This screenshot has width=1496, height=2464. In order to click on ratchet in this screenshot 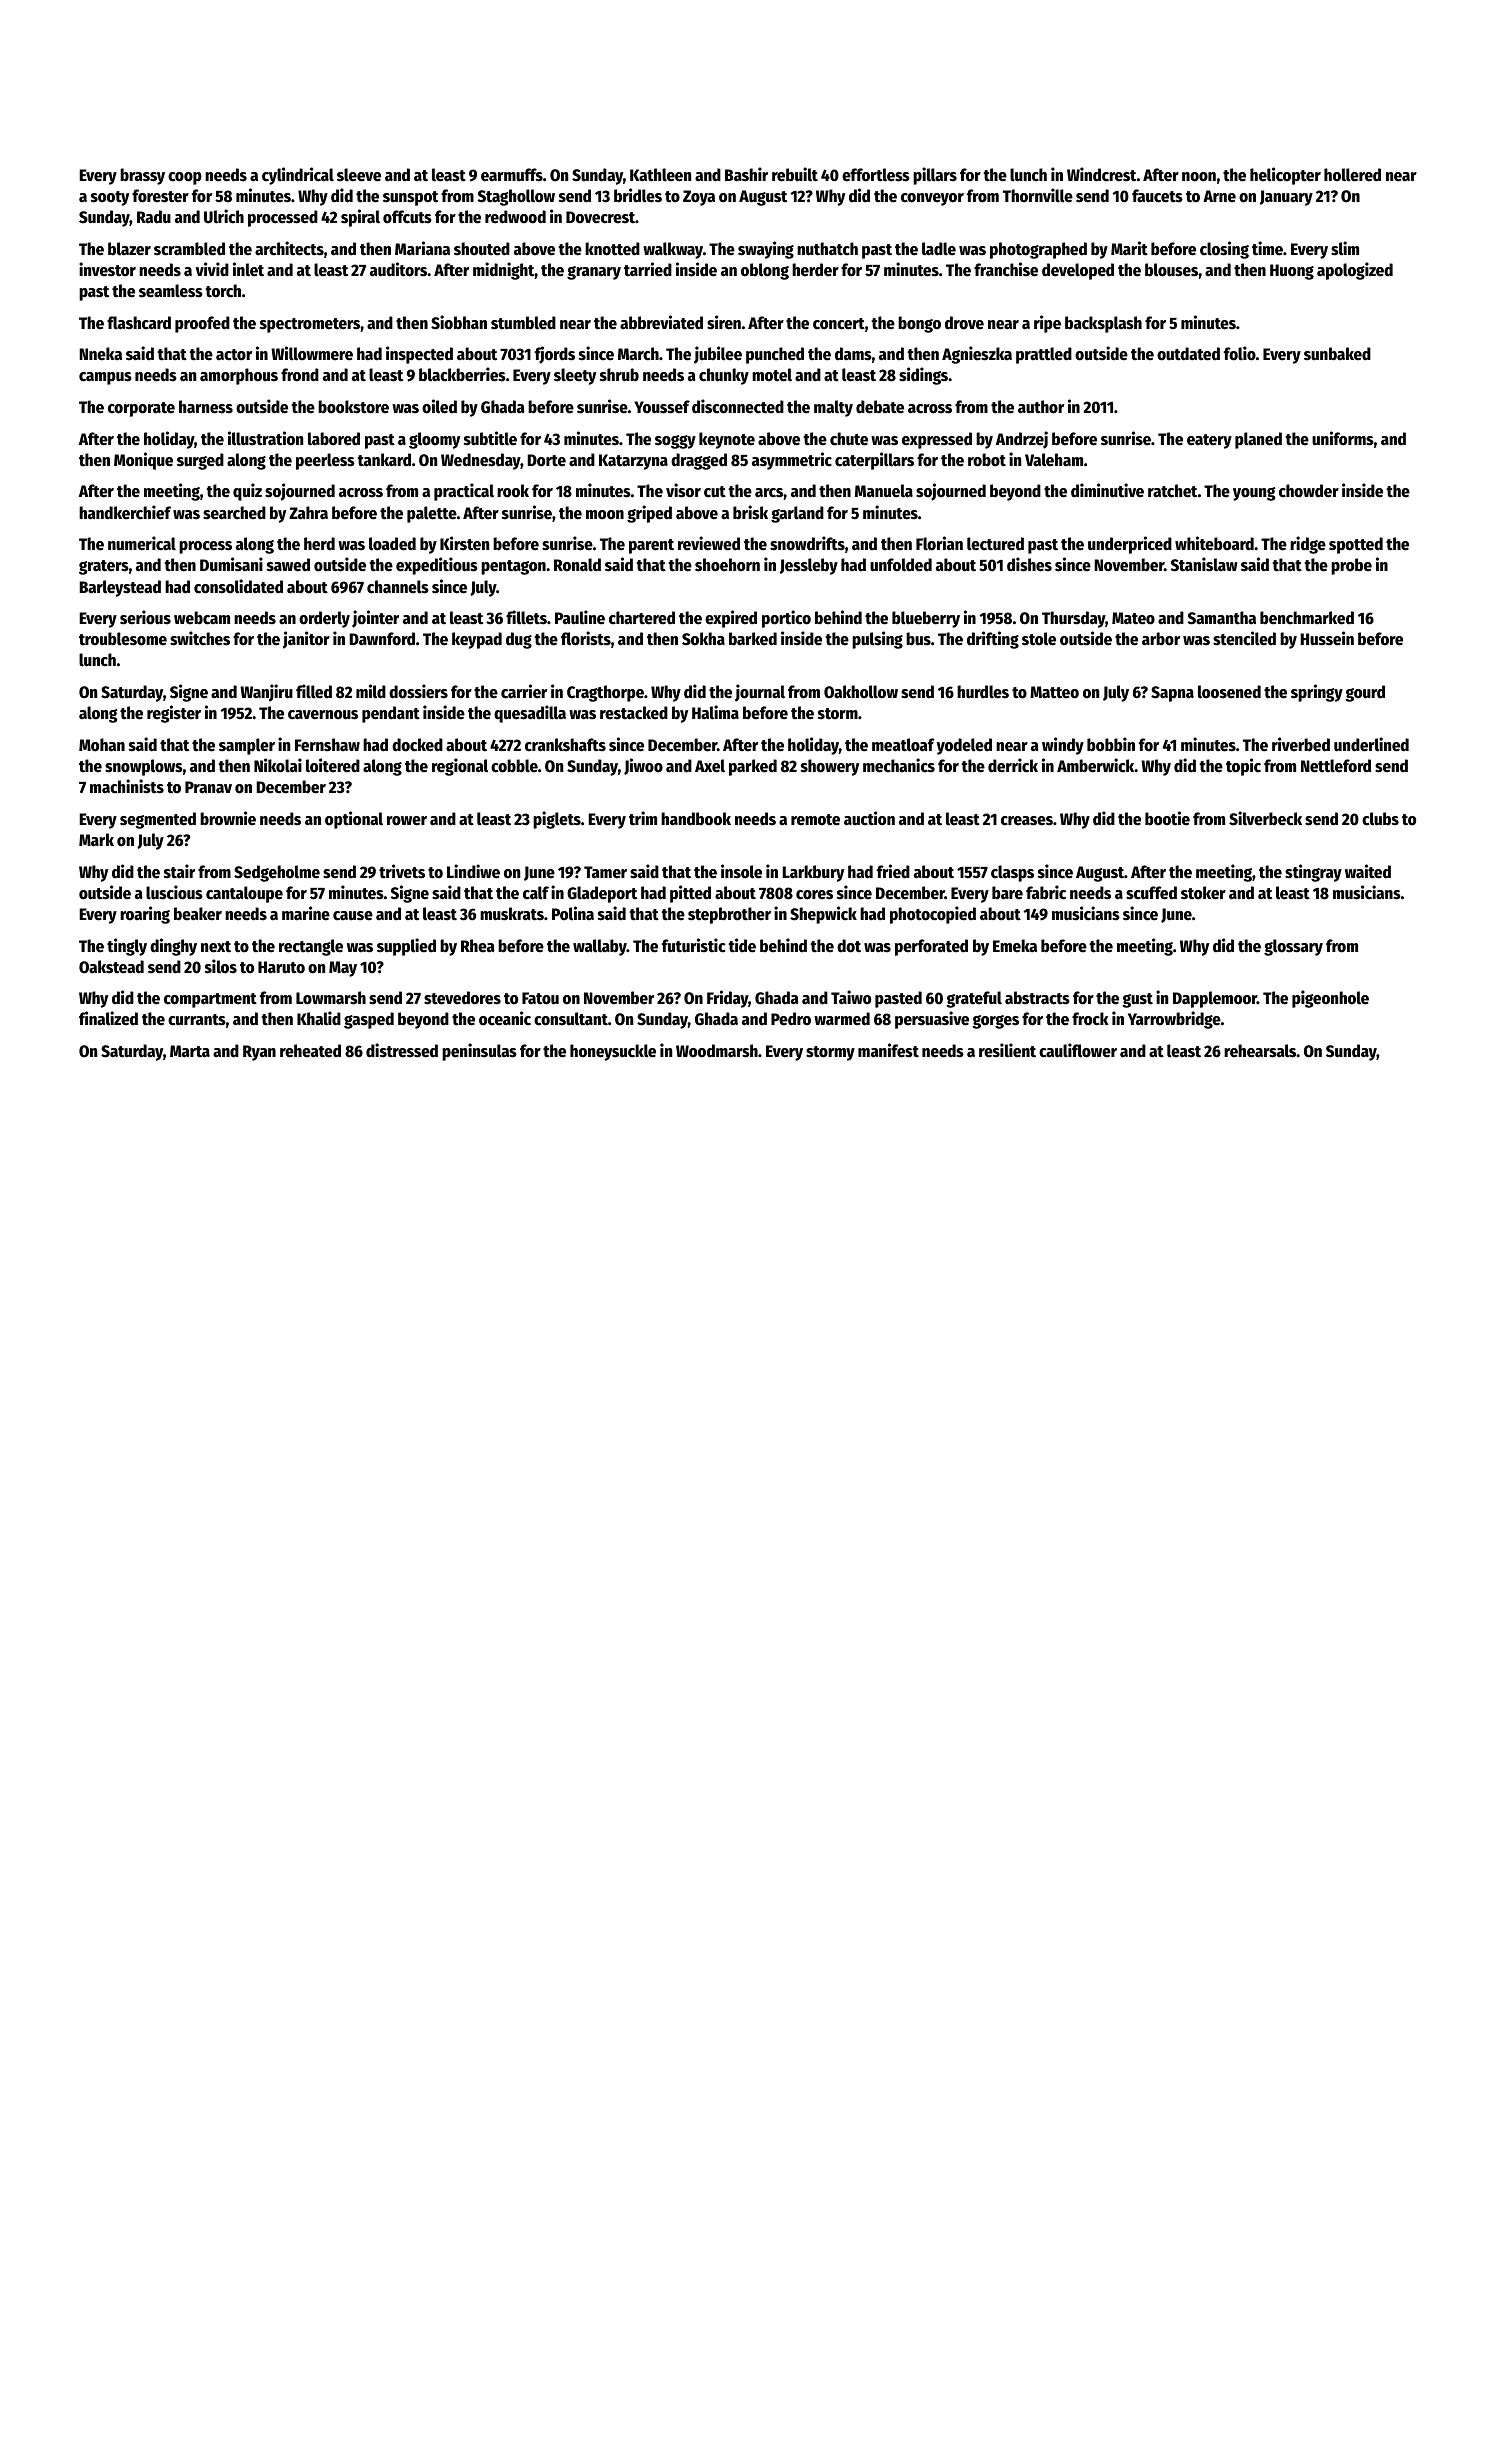, I will do `click(1172, 491)`.
